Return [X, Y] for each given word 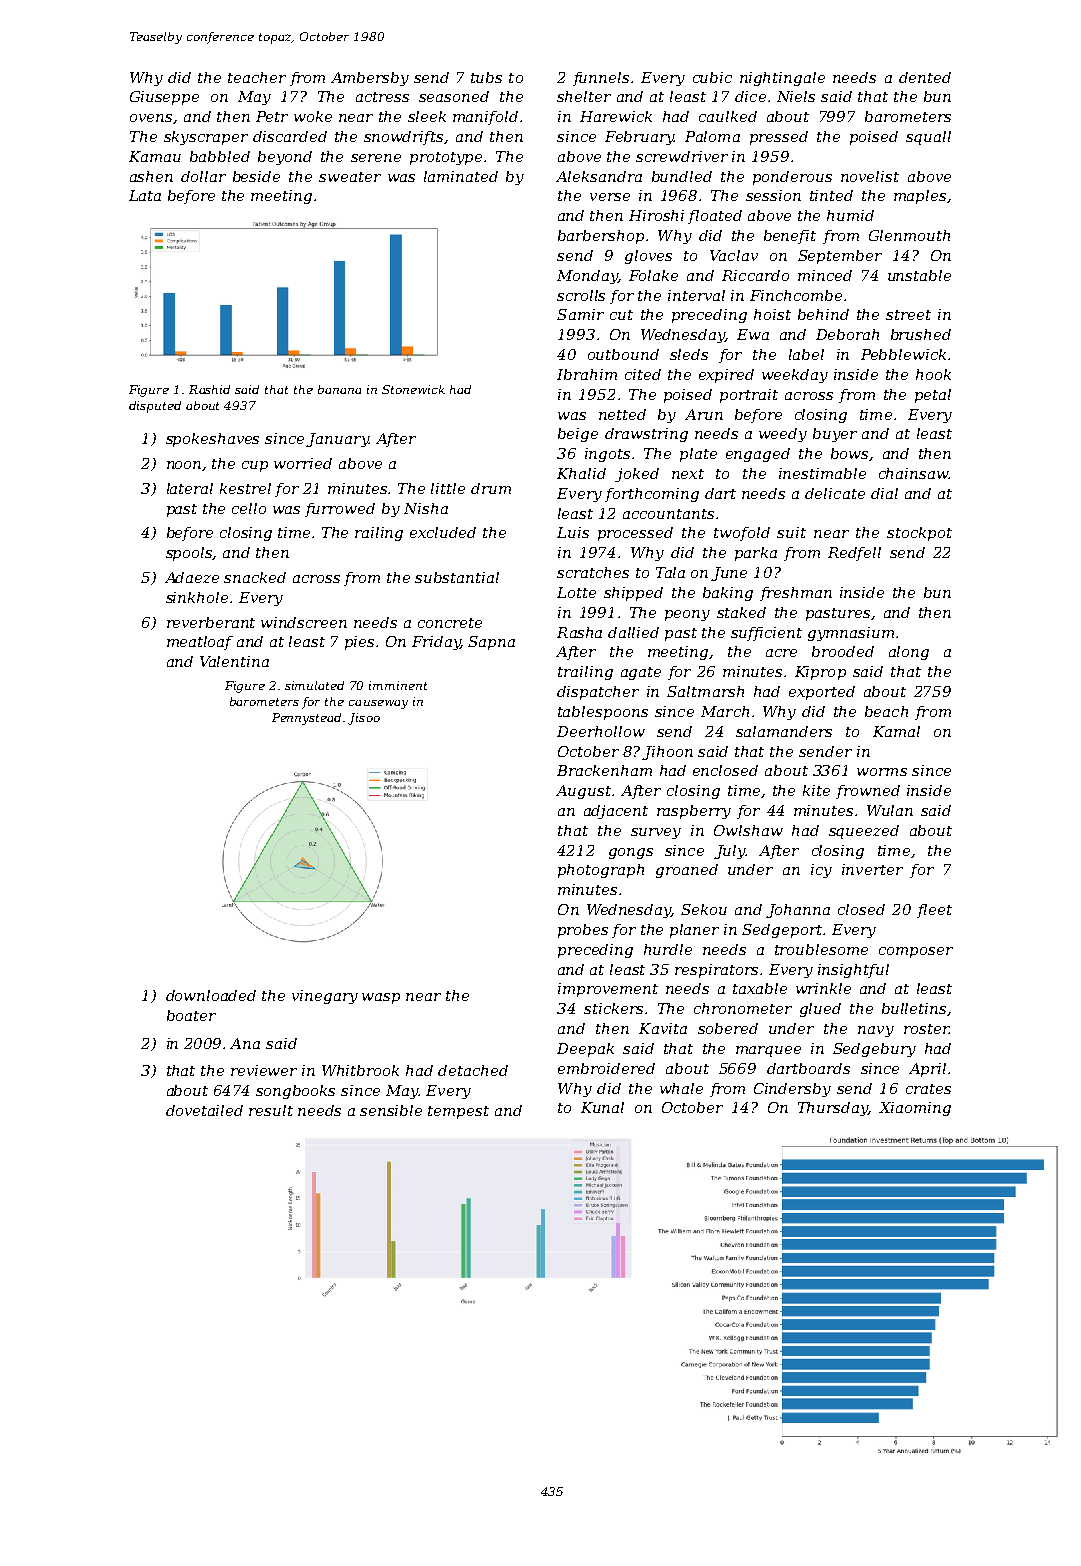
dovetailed [204, 1110]
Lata [145, 195]
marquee [768, 1051]
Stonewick [413, 389]
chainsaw [914, 473]
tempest [458, 1112]
